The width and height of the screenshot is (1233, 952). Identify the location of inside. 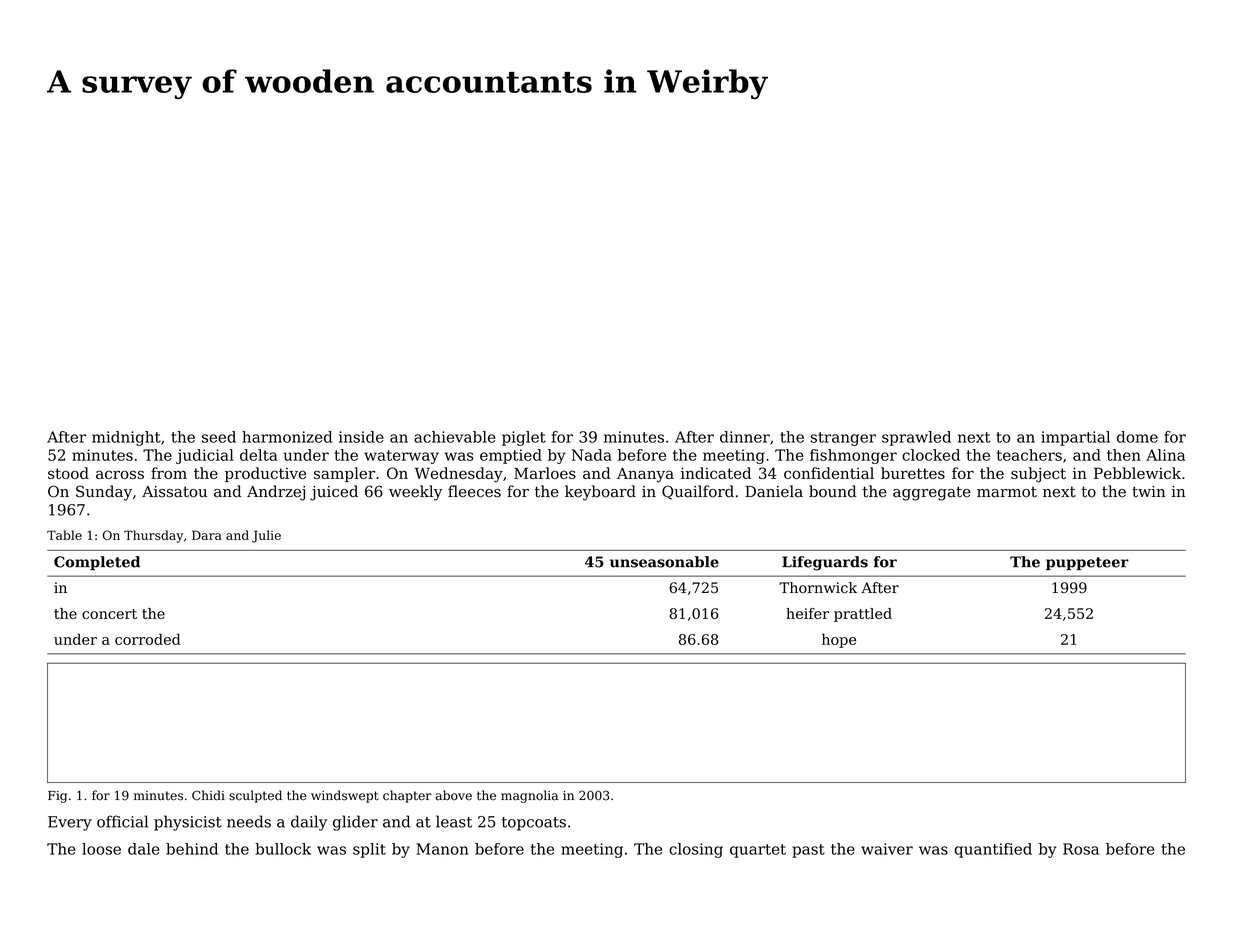
(361, 437).
